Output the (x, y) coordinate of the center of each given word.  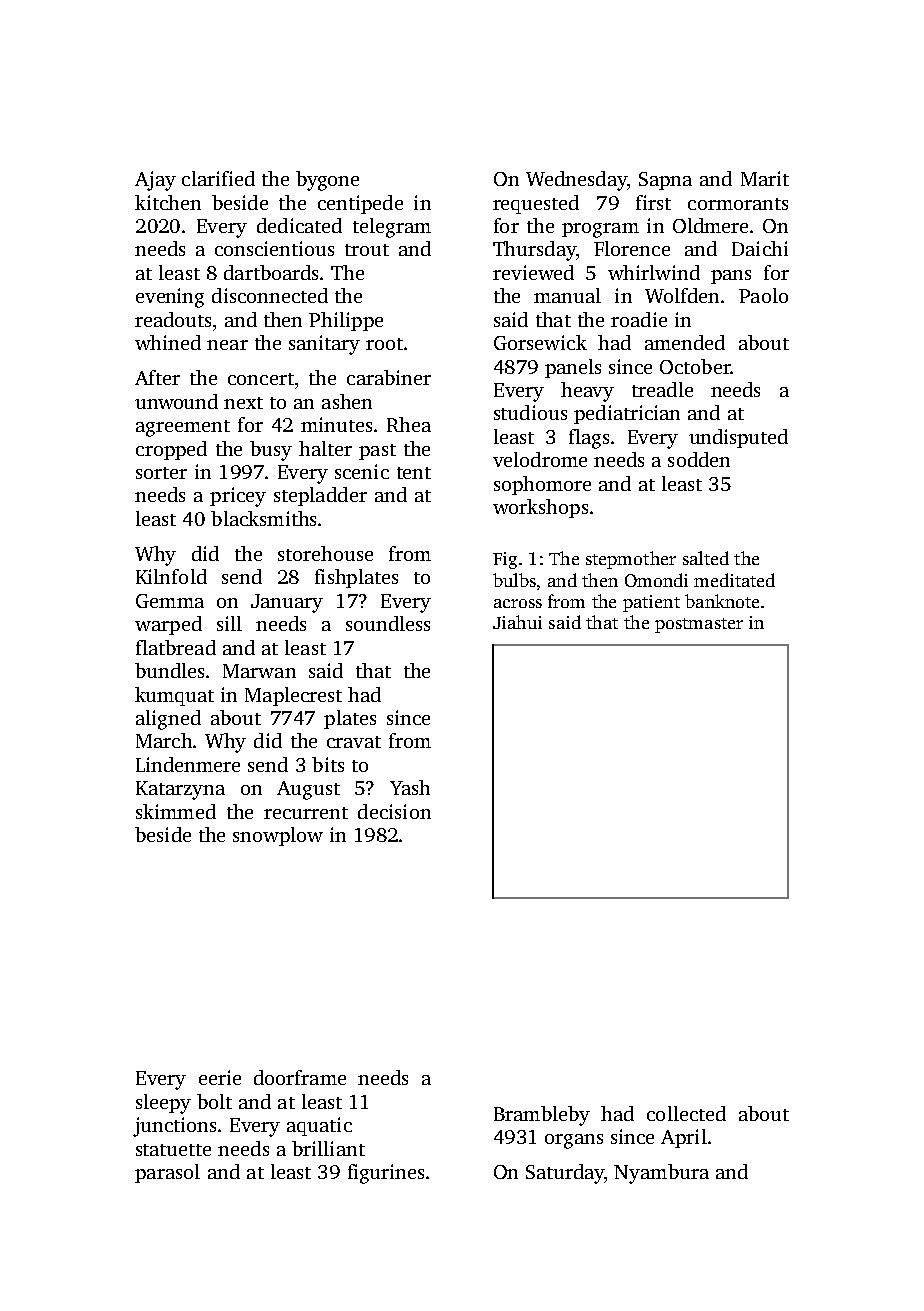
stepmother (631, 560)
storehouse (325, 553)
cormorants (738, 204)
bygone (327, 181)
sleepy (163, 1104)
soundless (388, 623)
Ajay (155, 181)
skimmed (176, 811)
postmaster (699, 625)
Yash (410, 787)
